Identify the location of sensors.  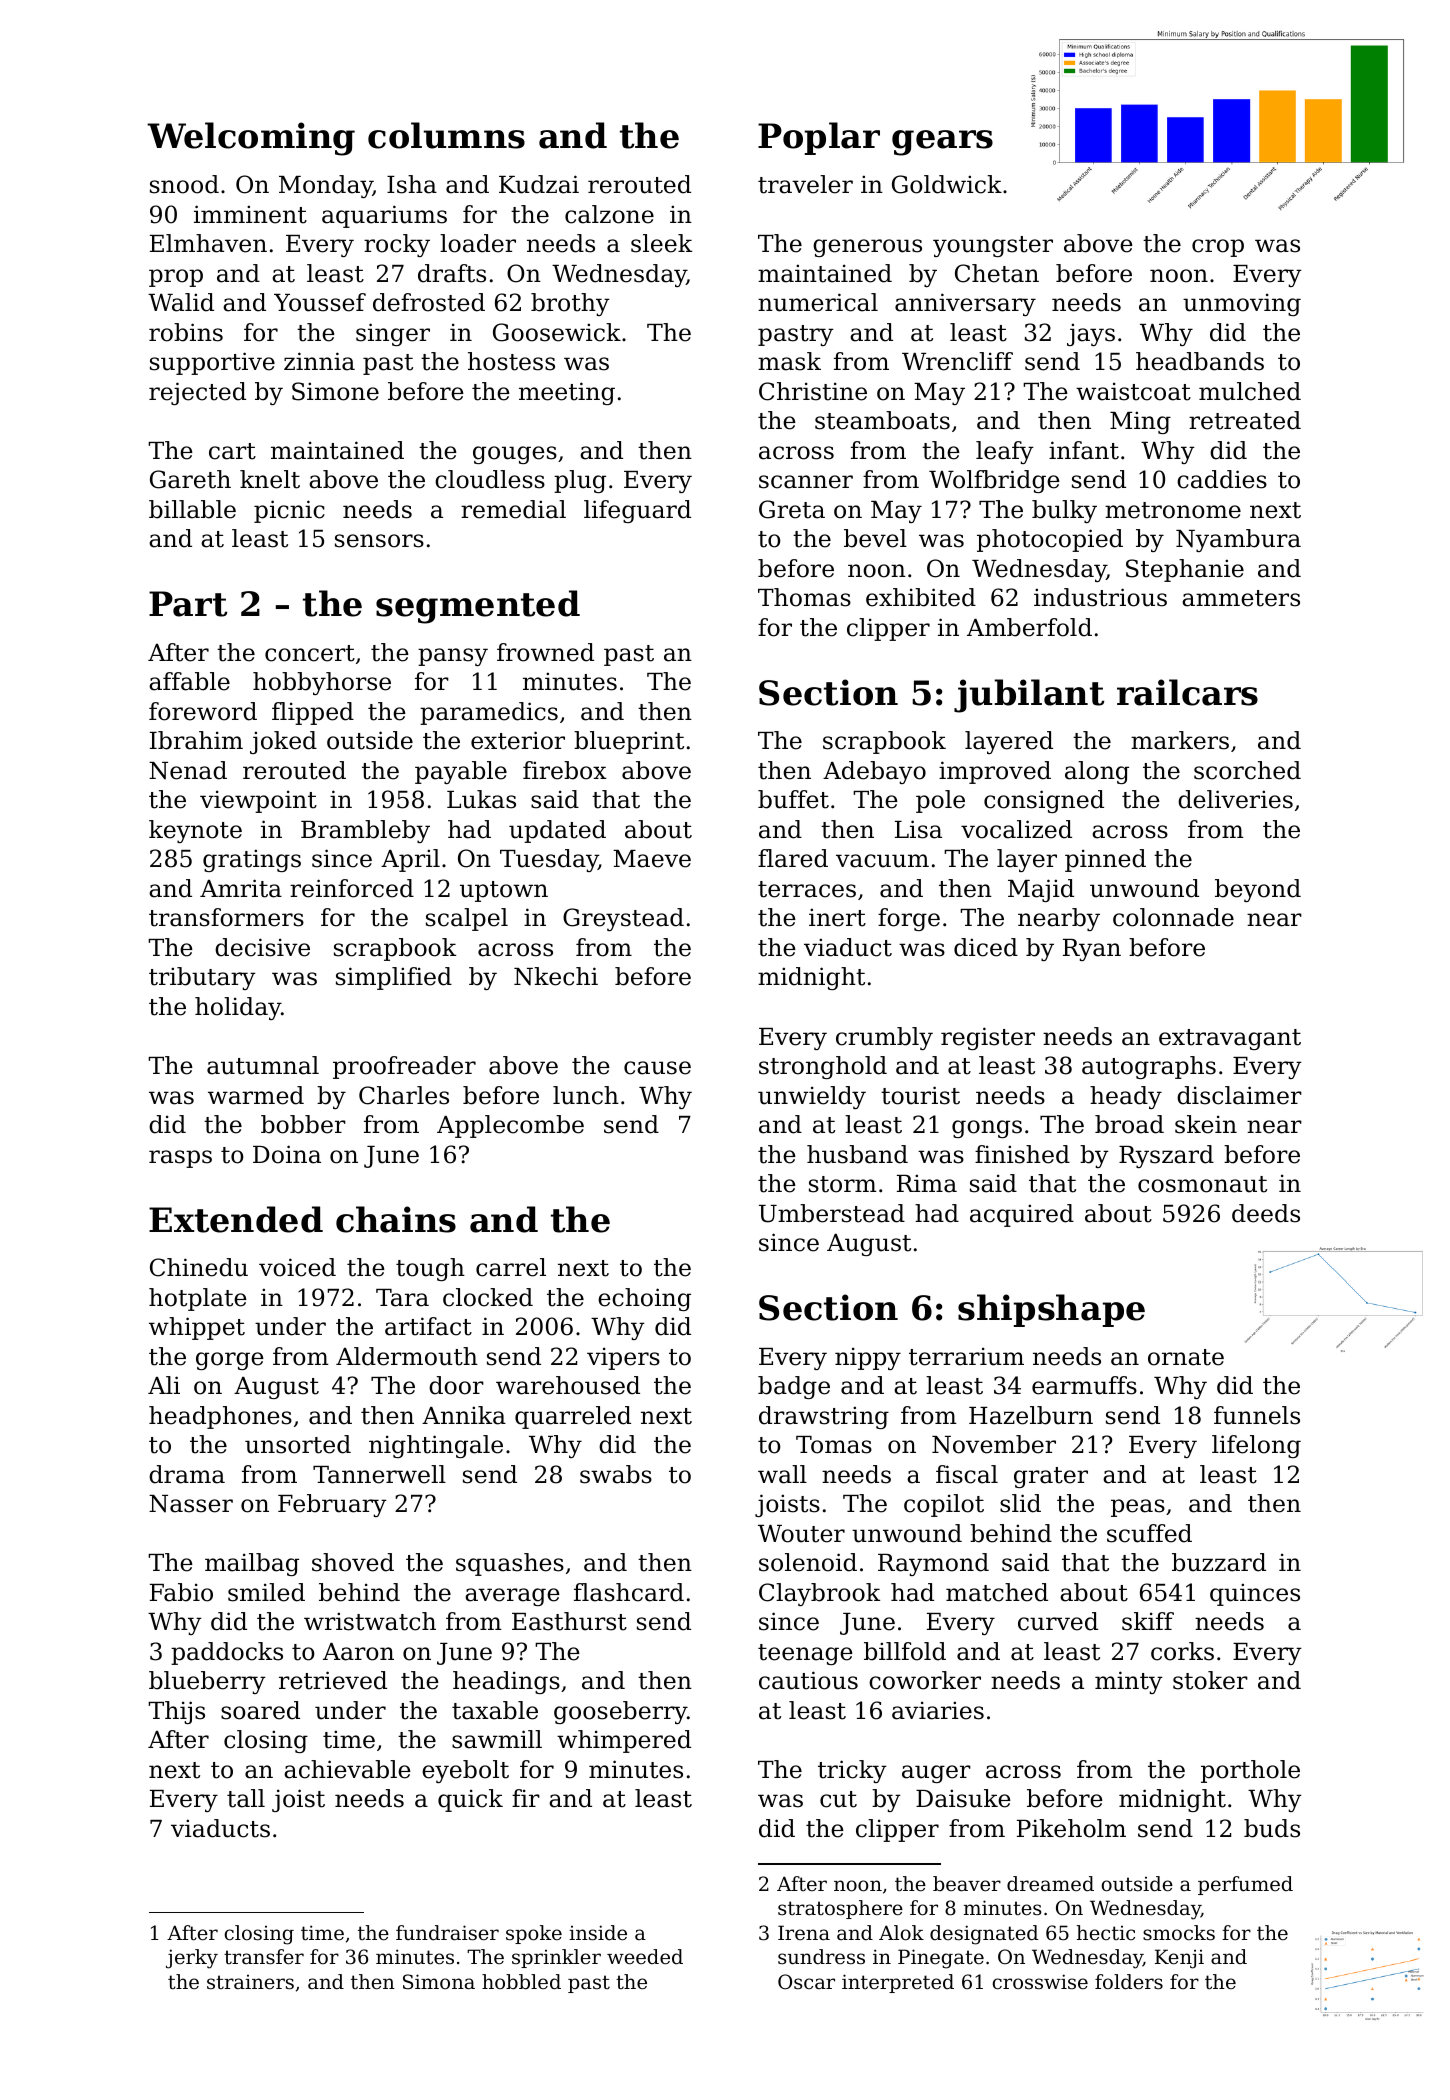
(379, 541).
